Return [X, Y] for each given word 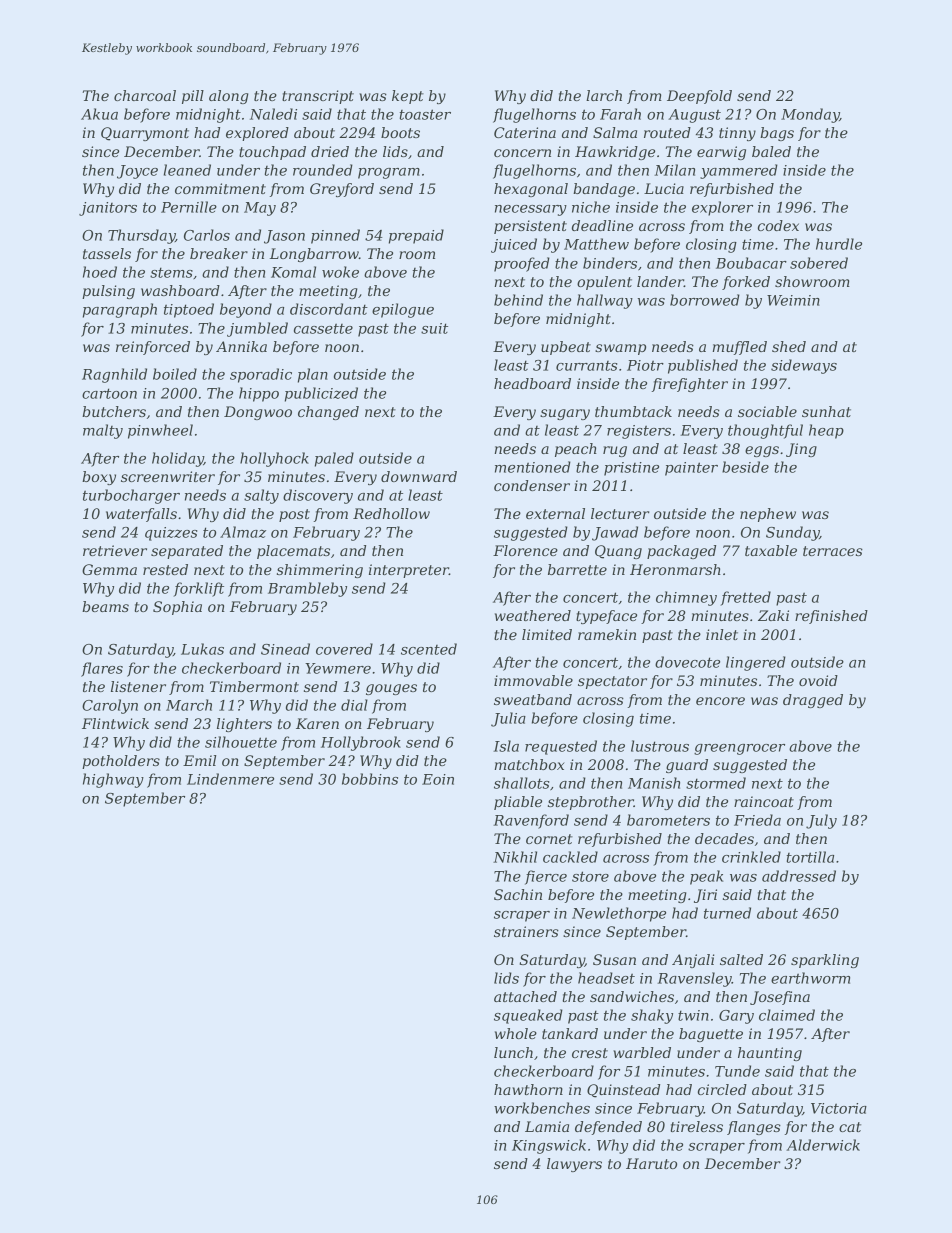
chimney [686, 598]
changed [328, 413]
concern [522, 153]
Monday [810, 115]
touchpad [272, 153]
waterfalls [141, 515]
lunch [513, 1052]
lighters [244, 725]
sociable [767, 411]
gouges [391, 689]
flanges [754, 1128]
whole [516, 1033]
